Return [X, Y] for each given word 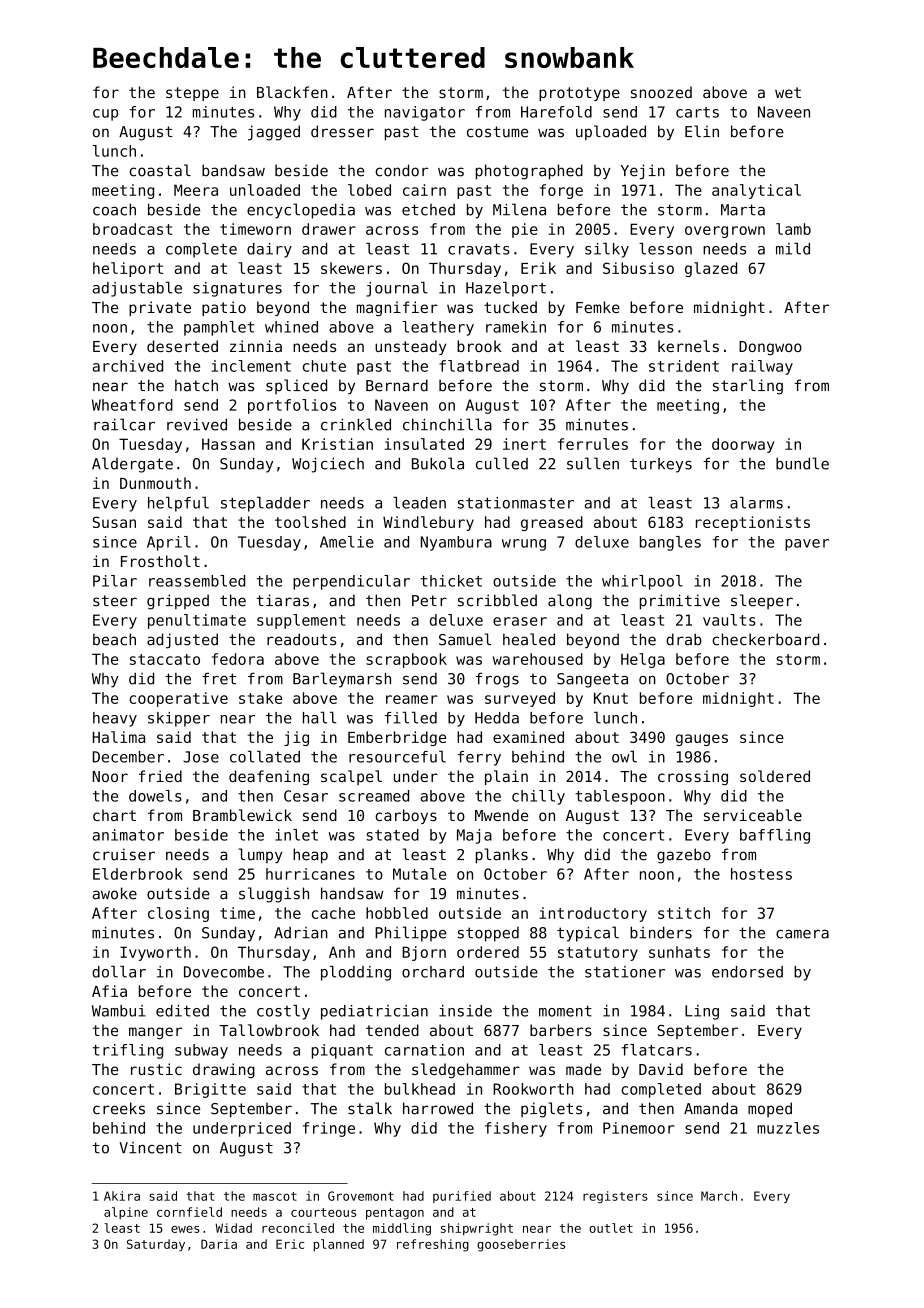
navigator [425, 113]
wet [788, 92]
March [719, 1196]
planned [339, 1245]
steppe [192, 94]
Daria [219, 1244]
